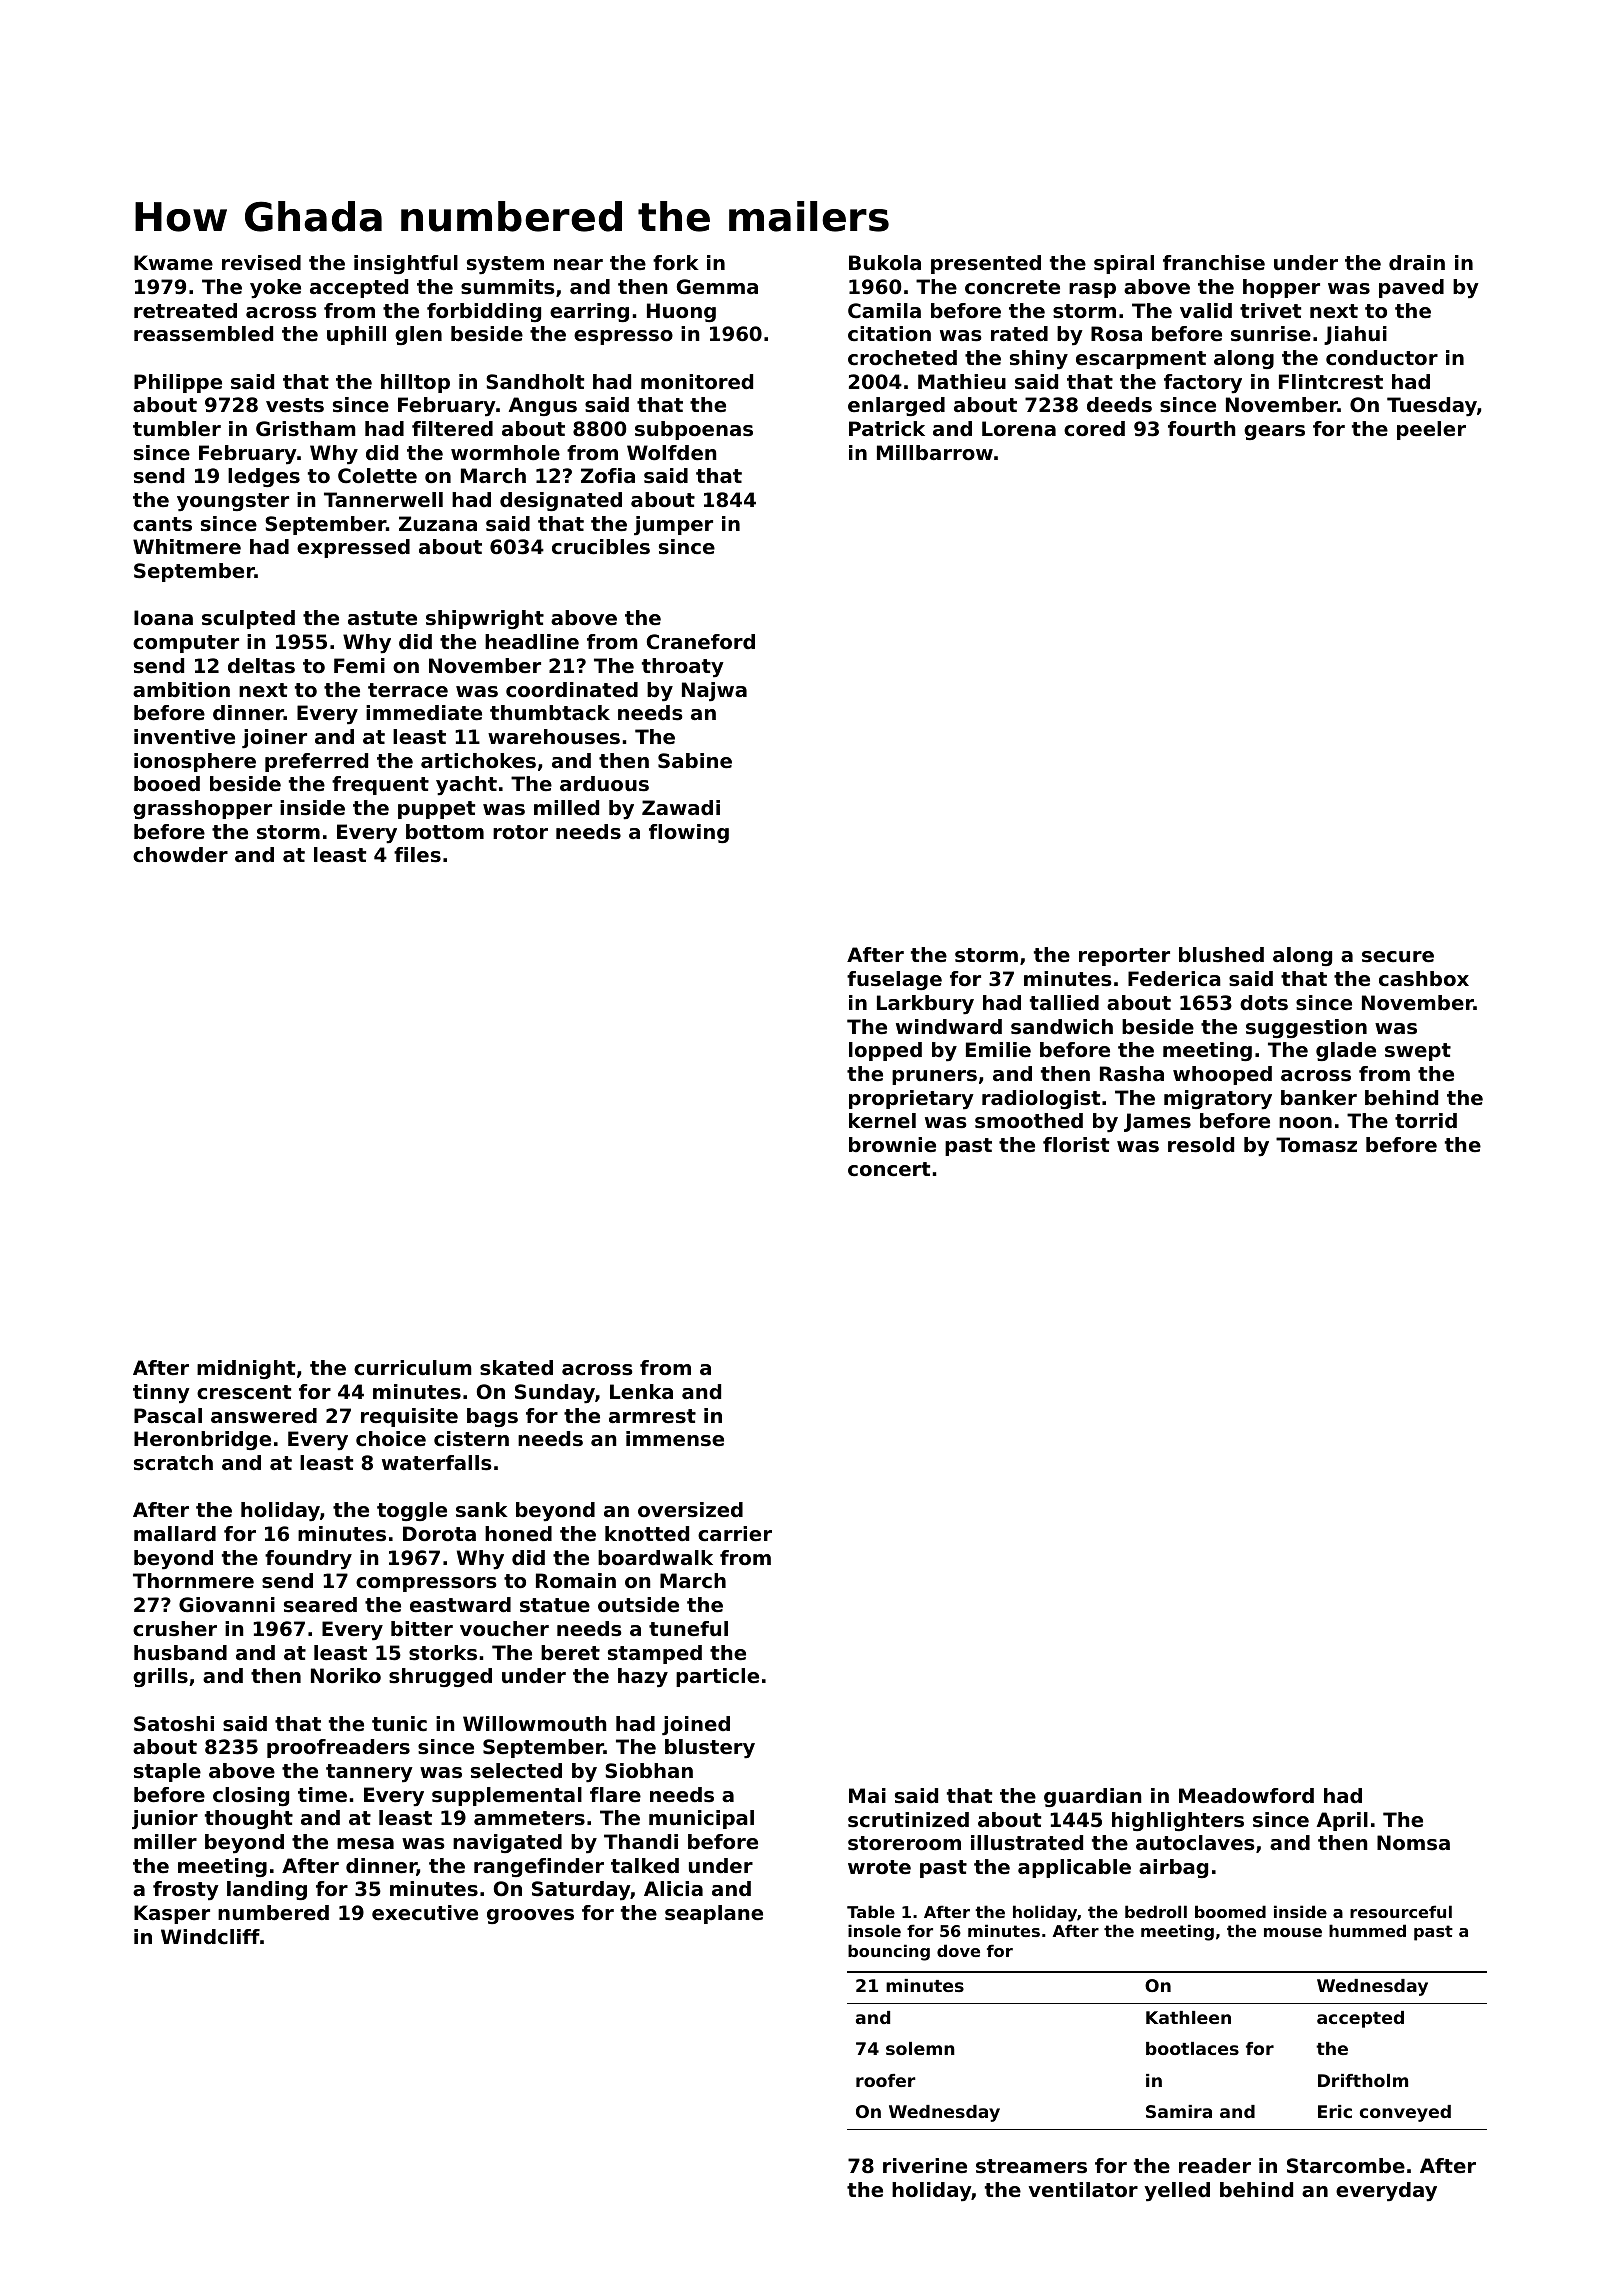 The height and width of the image is (2292, 1620). Describe the element at coordinates (210, 1937) in the image. I see `Windcliff` at that location.
